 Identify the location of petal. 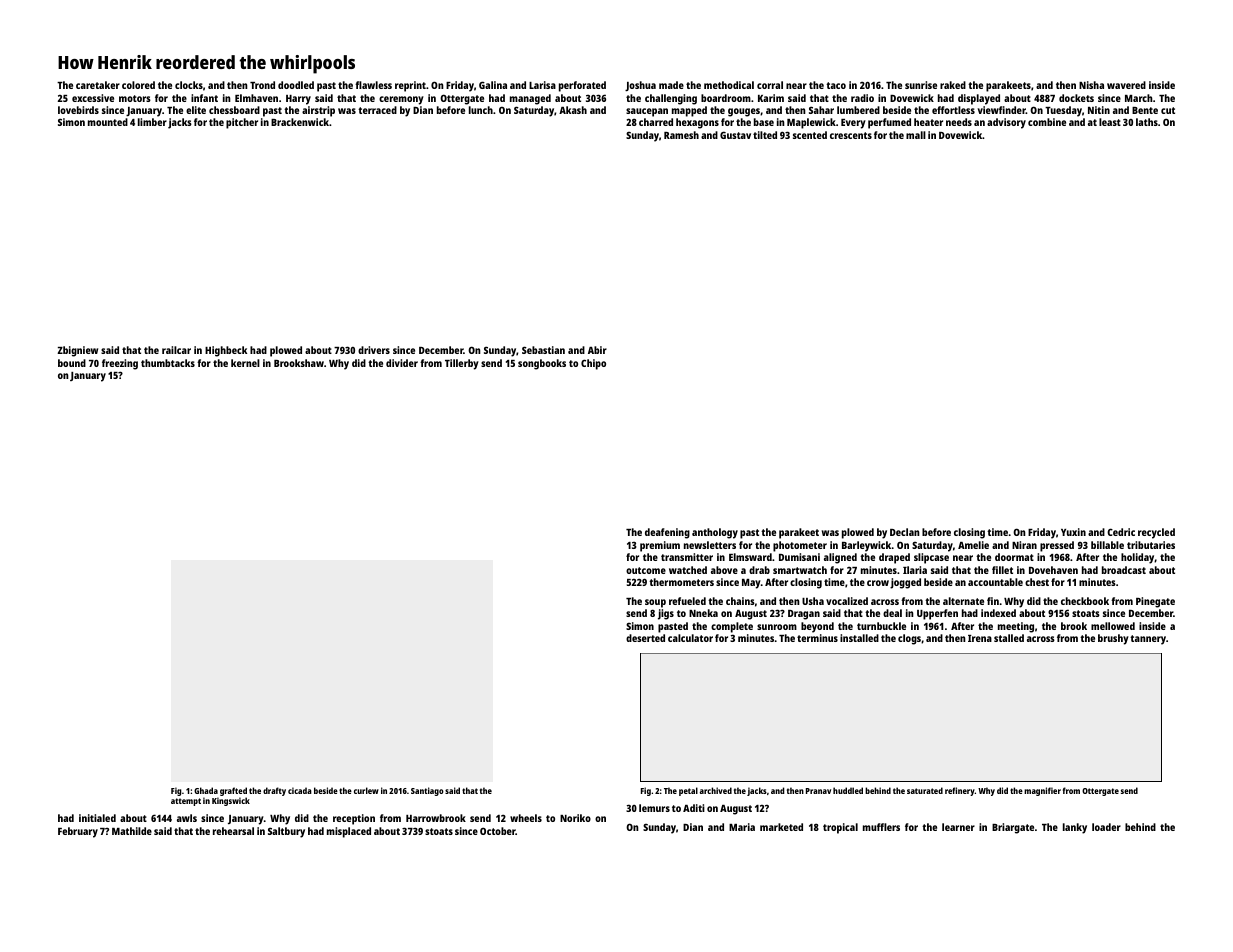
(688, 791).
